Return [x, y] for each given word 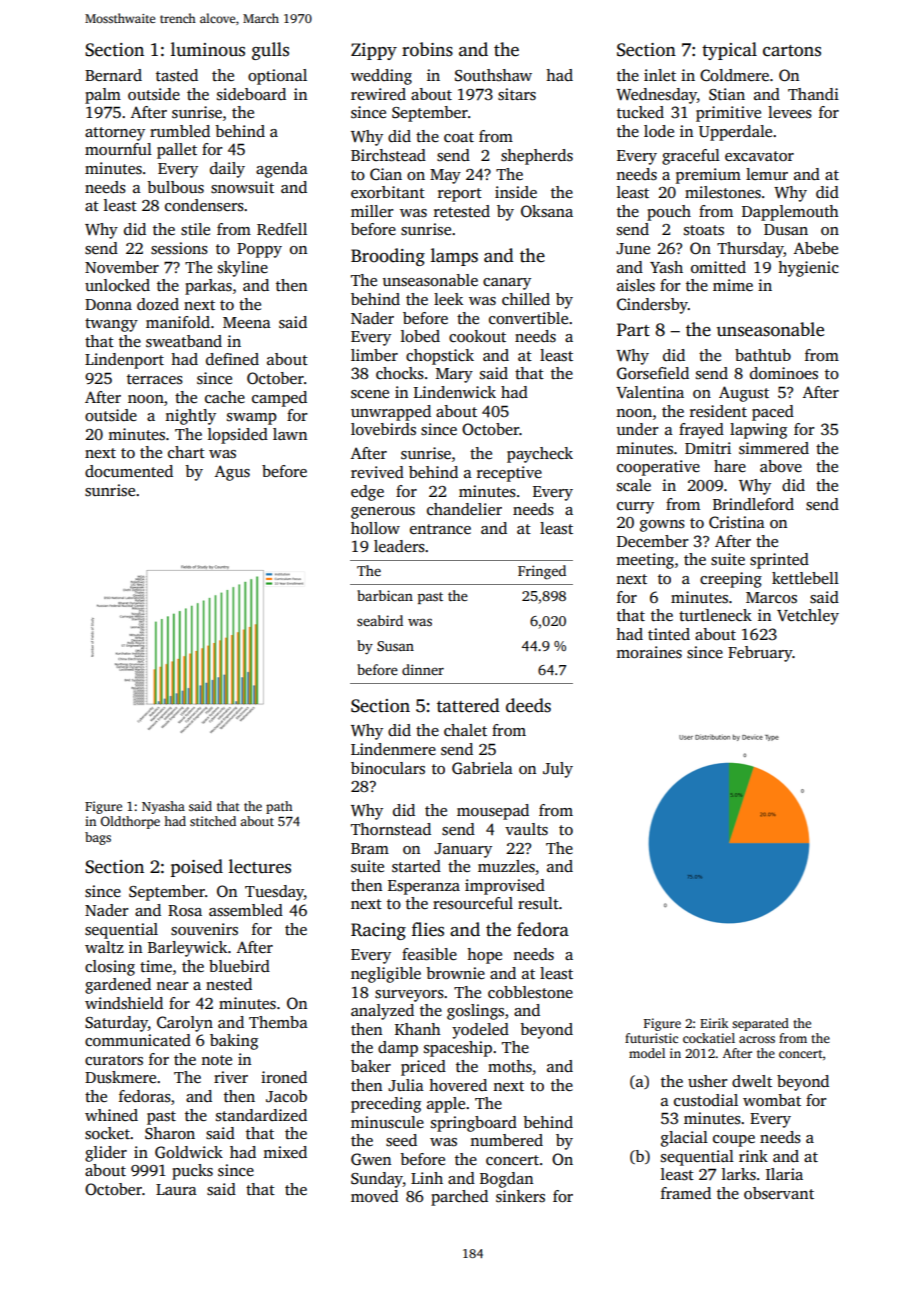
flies [428, 929]
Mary [454, 375]
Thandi [813, 94]
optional [277, 77]
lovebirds [383, 429]
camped [279, 399]
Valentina [650, 392]
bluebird [239, 966]
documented [129, 471]
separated [760, 1024]
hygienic [808, 269]
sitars [517, 94]
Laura [176, 1189]
